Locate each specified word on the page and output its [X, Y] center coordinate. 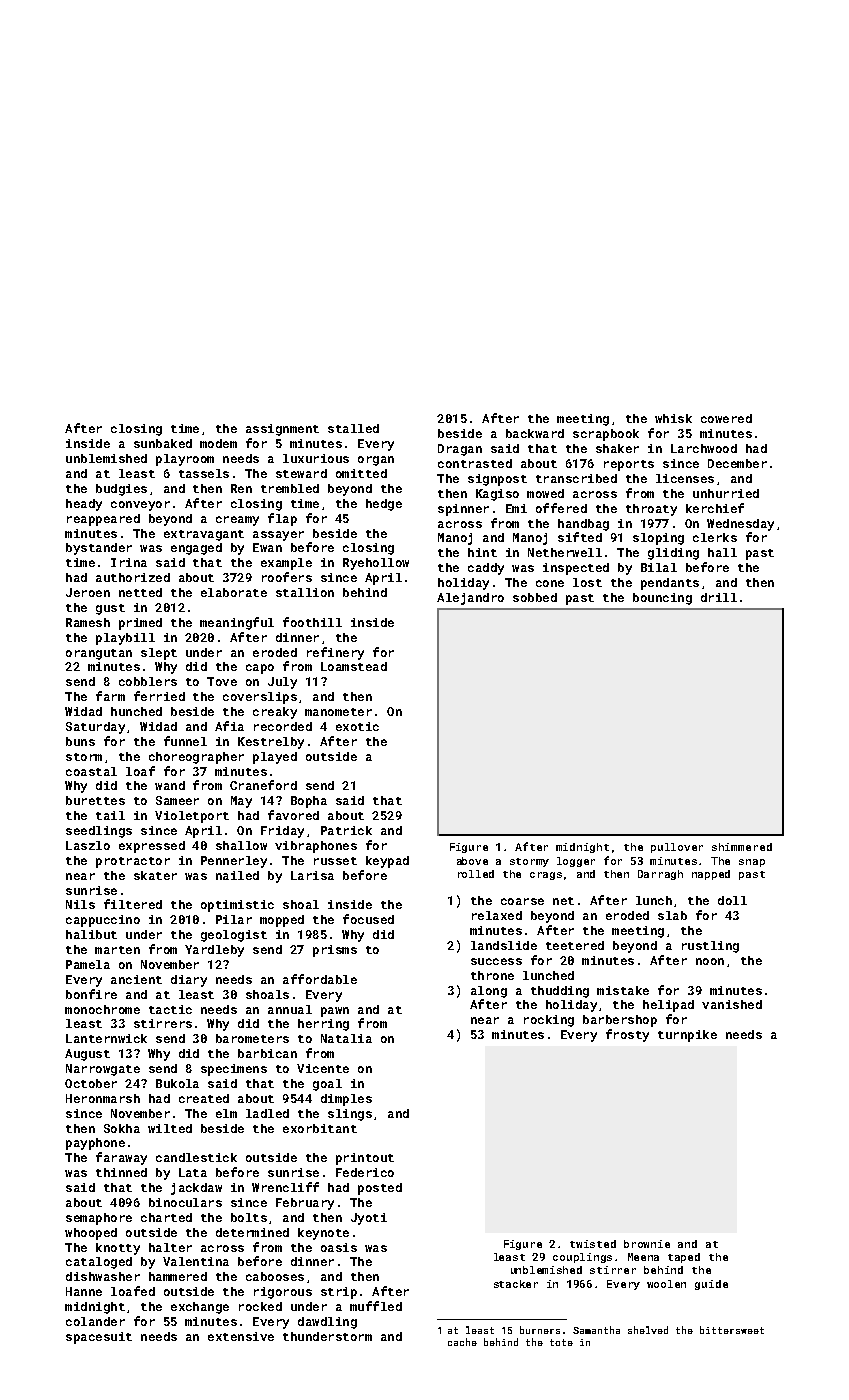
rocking [549, 1021]
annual [290, 1009]
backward [535, 433]
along [489, 992]
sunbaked [163, 443]
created [204, 1098]
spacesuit [99, 1338]
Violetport [192, 817]
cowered [726, 418]
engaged [196, 549]
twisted [593, 1244]
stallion [305, 592]
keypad [387, 862]
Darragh [660, 875]
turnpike [687, 1036]
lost [587, 582]
